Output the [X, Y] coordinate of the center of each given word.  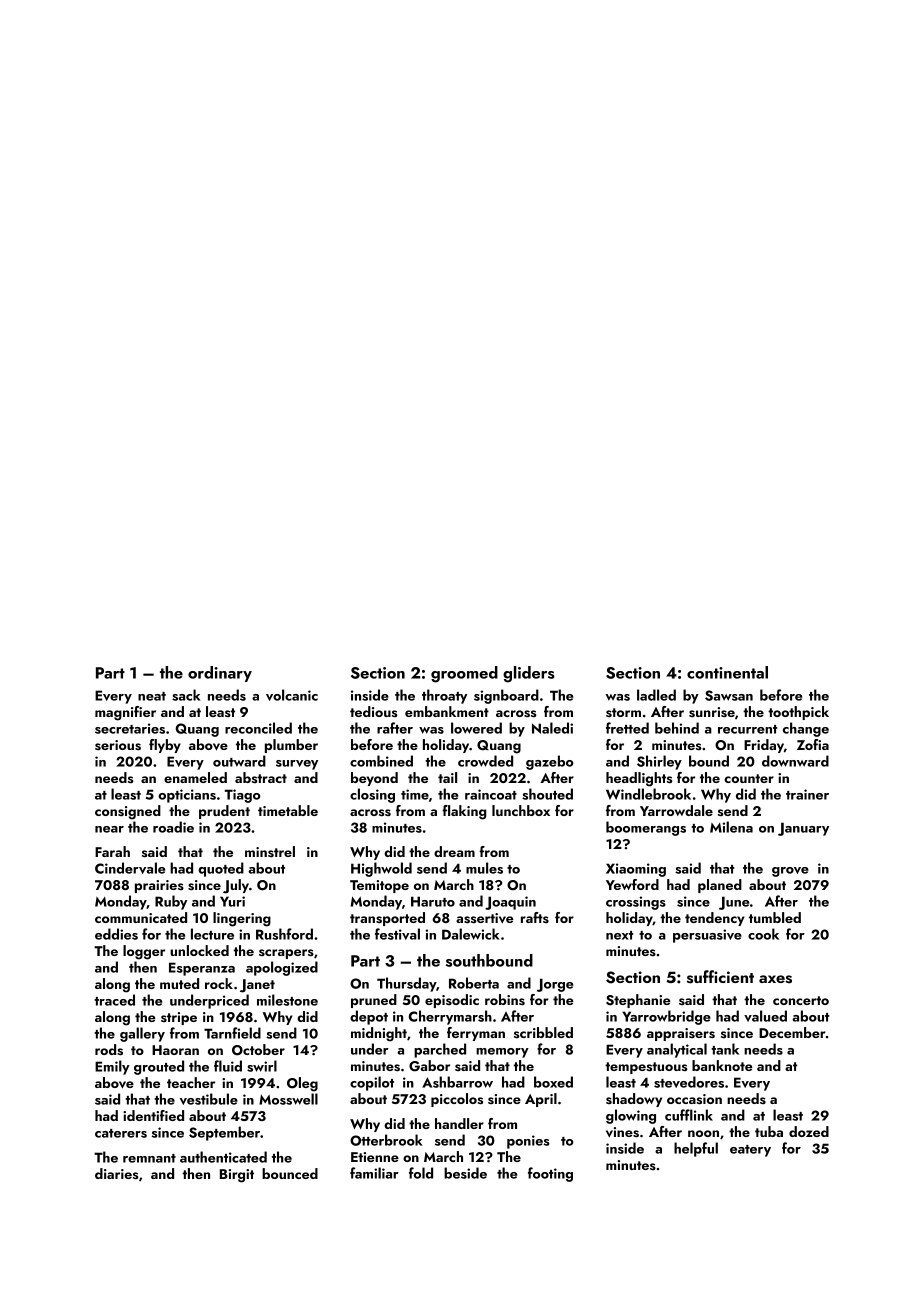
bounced [290, 1173]
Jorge [555, 985]
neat [152, 696]
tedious [373, 711]
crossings [636, 903]
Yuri [232, 901]
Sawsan [729, 695]
